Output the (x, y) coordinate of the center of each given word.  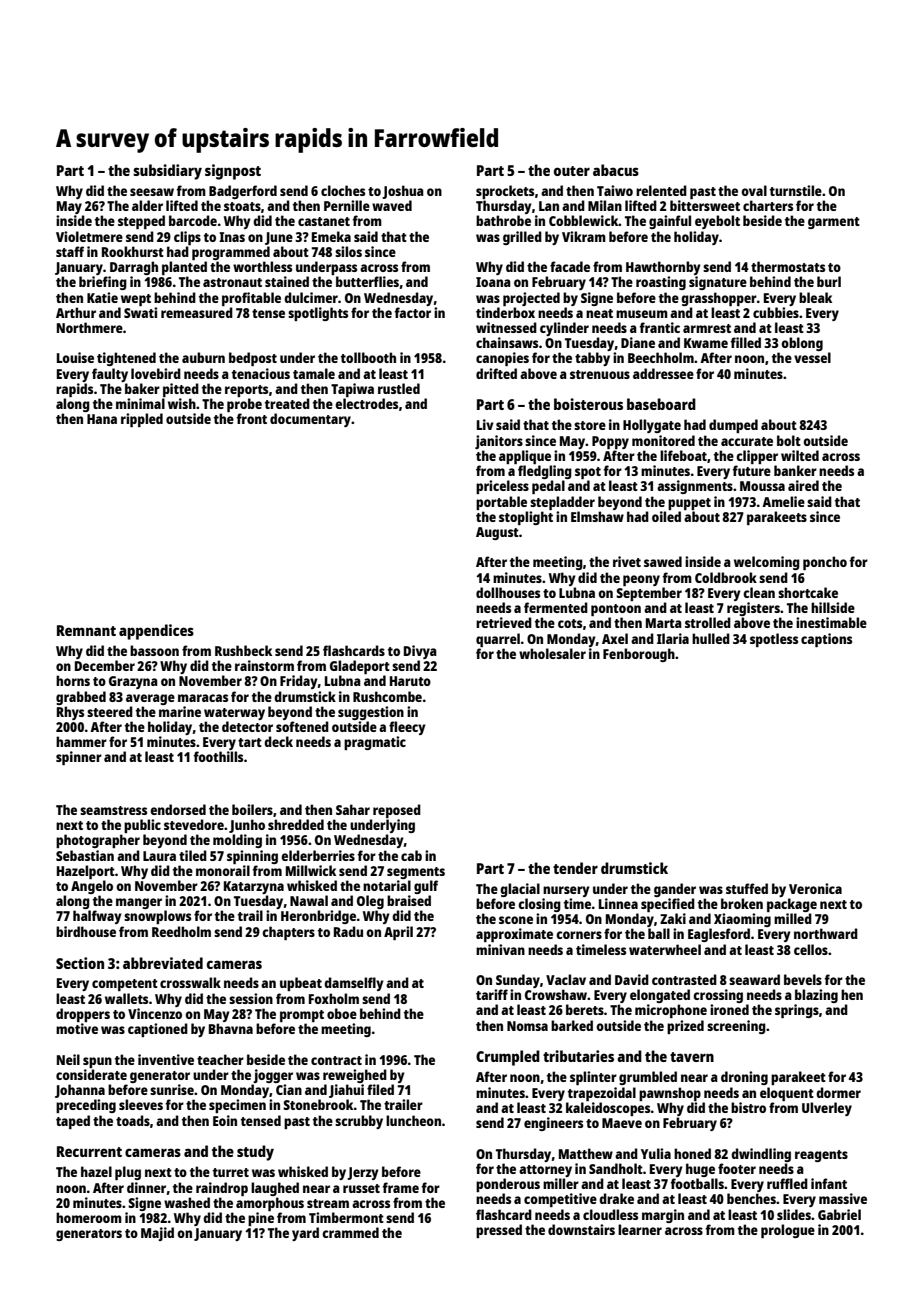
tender (575, 868)
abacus (616, 170)
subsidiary (167, 172)
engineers (553, 1124)
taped (73, 1122)
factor (413, 312)
